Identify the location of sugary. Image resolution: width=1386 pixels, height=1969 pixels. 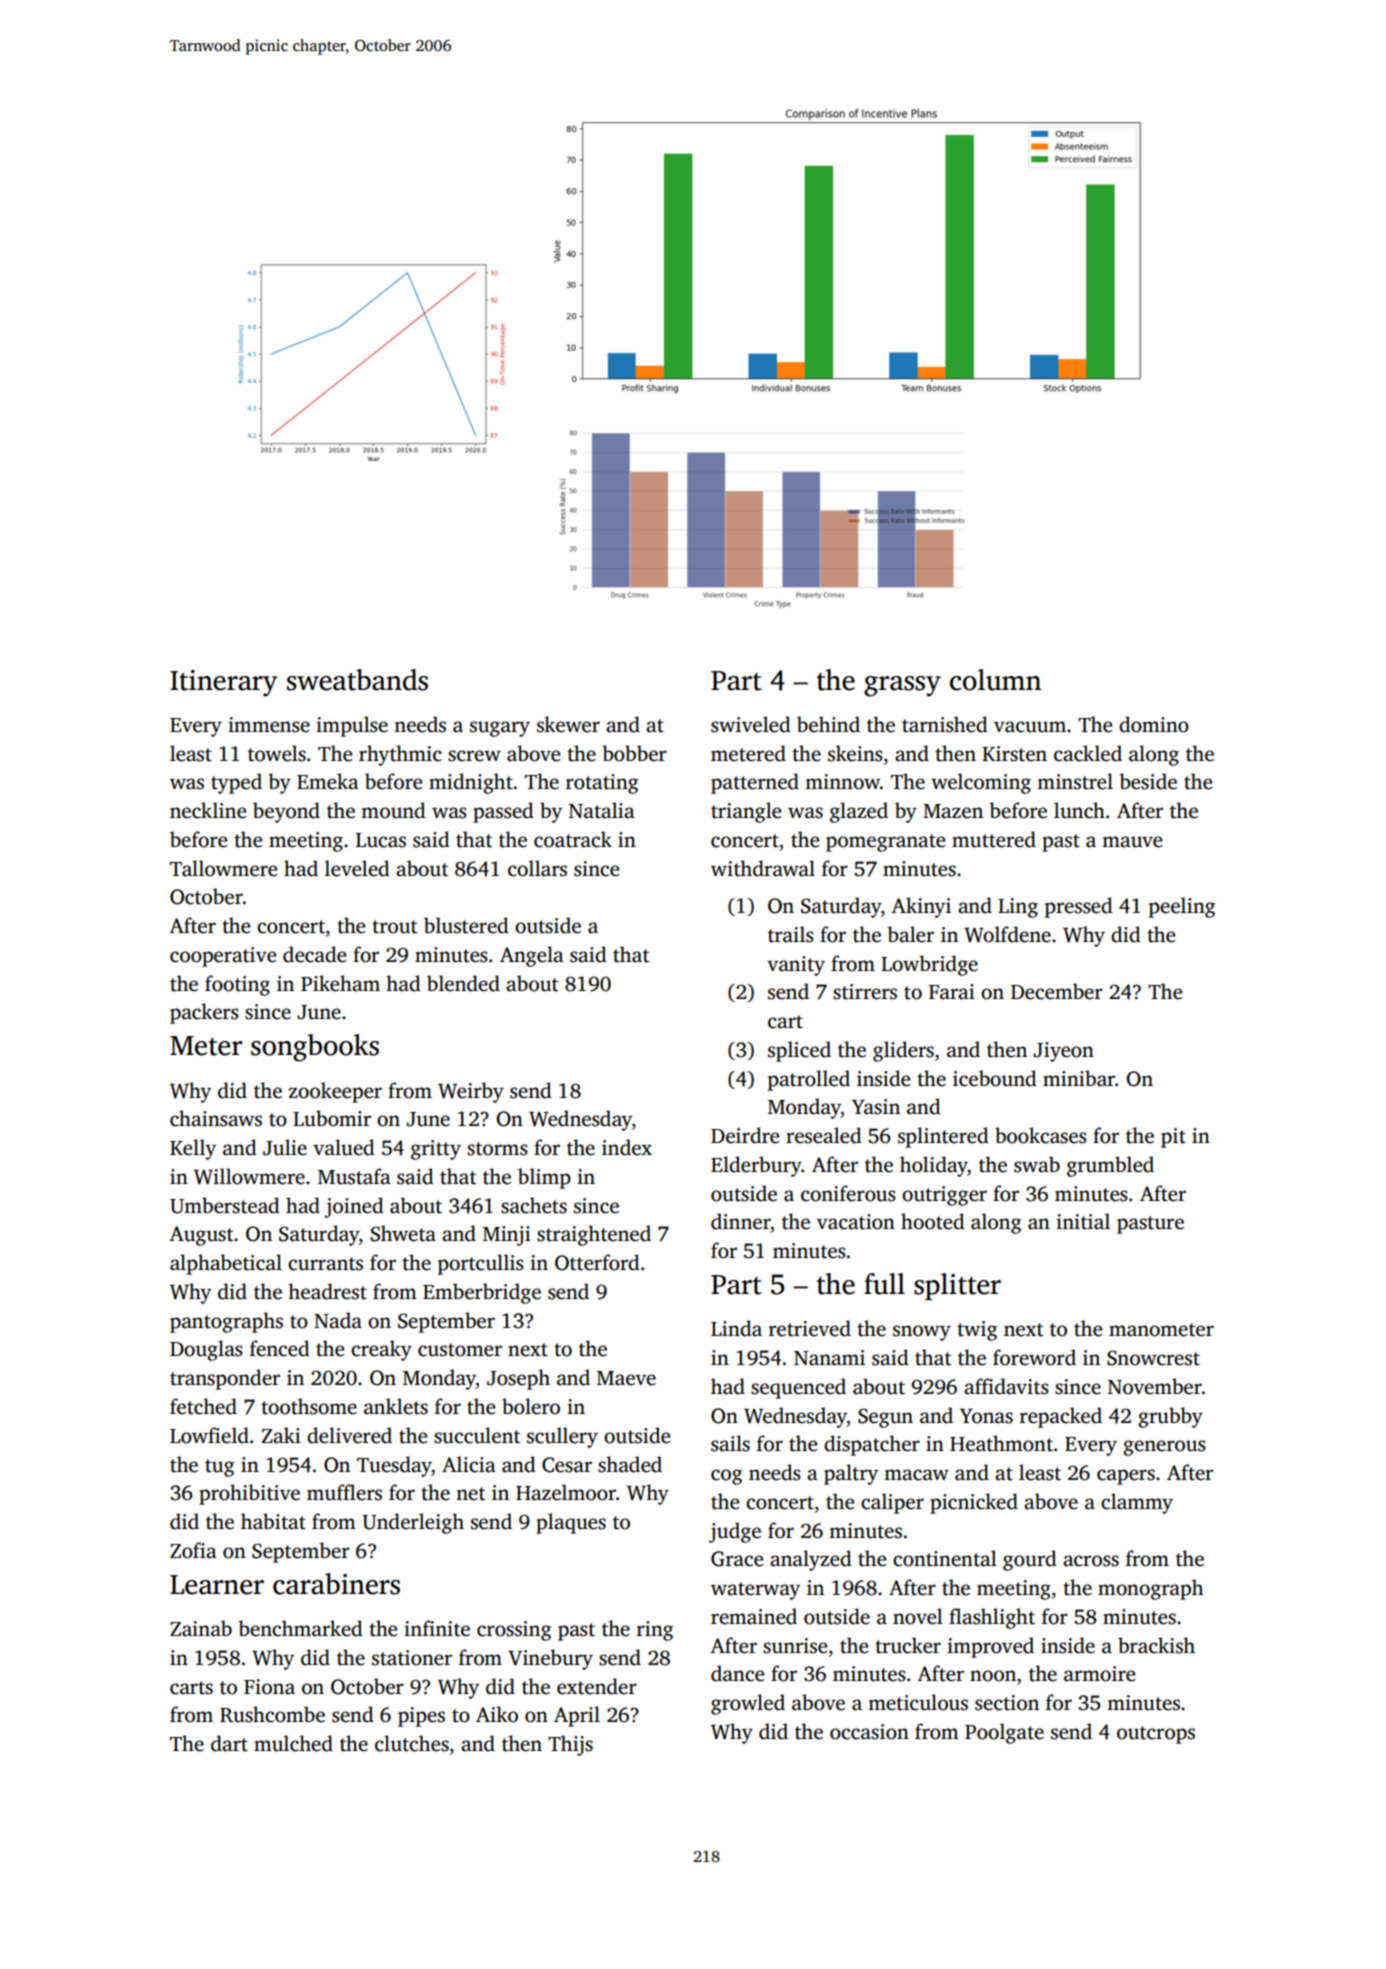
(500, 729).
